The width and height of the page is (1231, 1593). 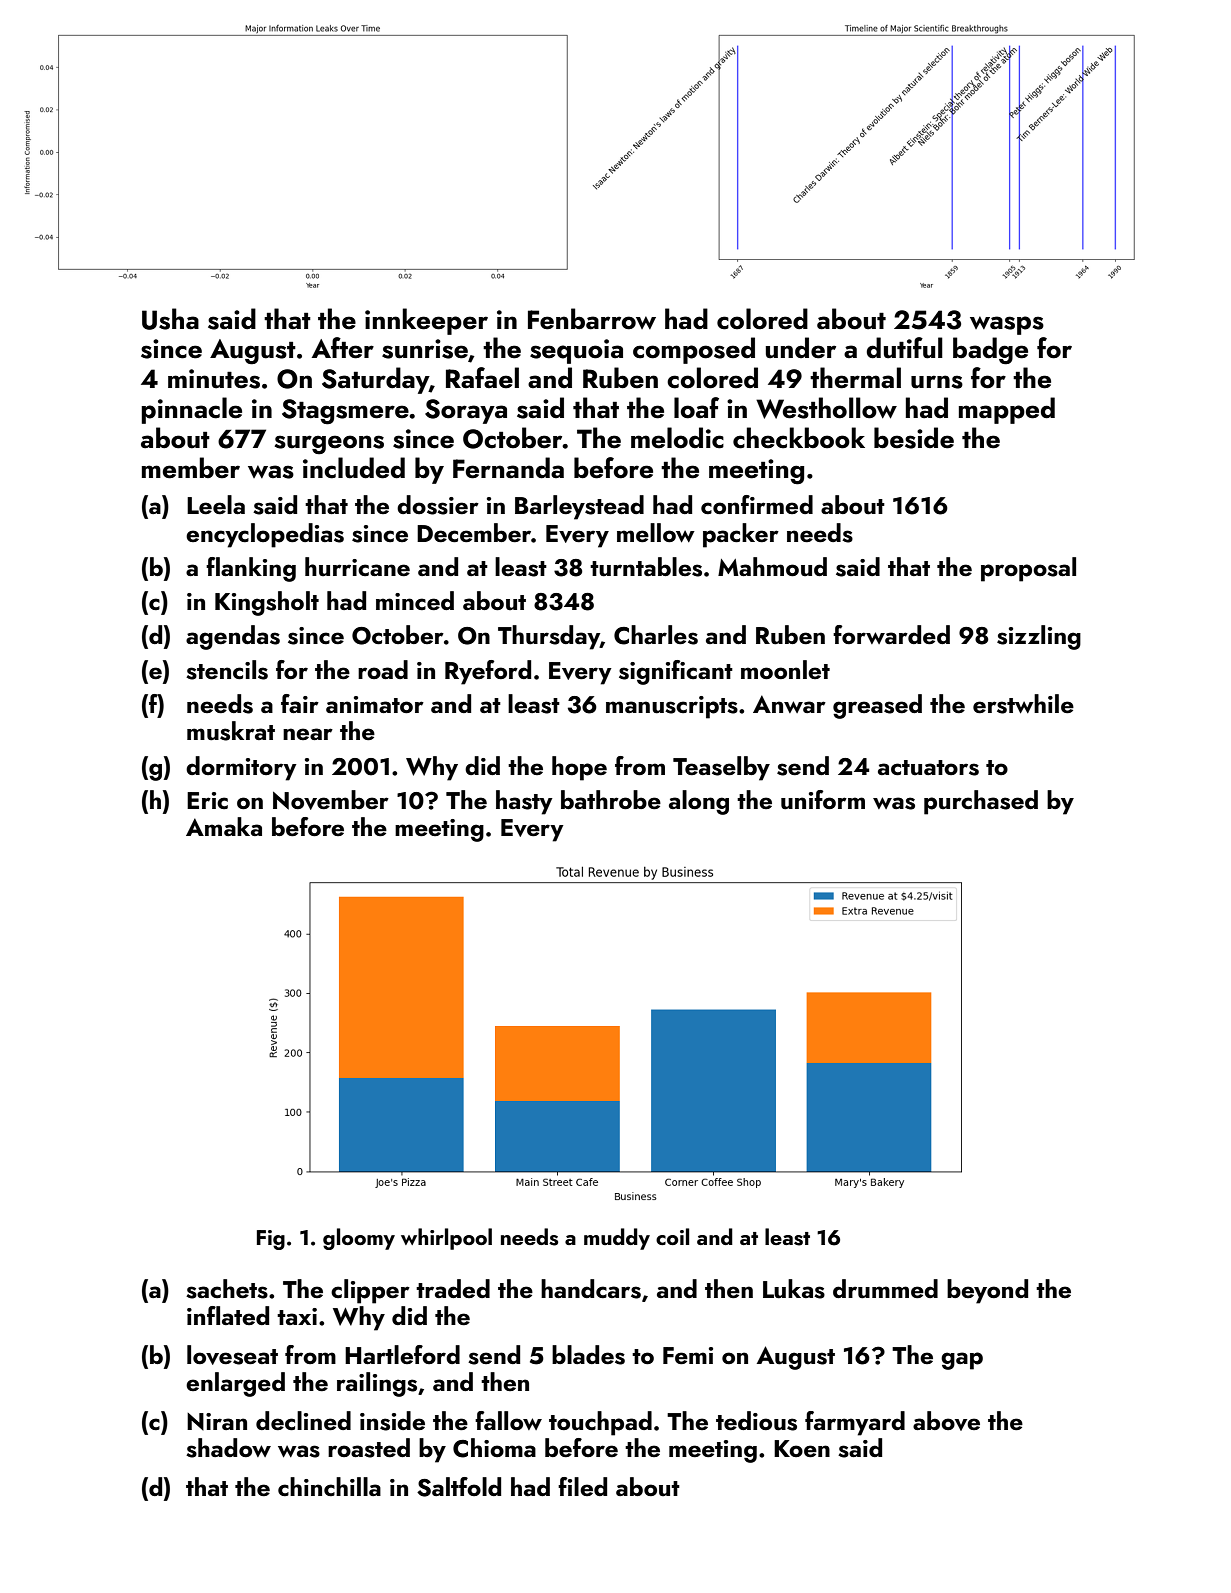 I want to click on Amaka, so click(x=224, y=826).
